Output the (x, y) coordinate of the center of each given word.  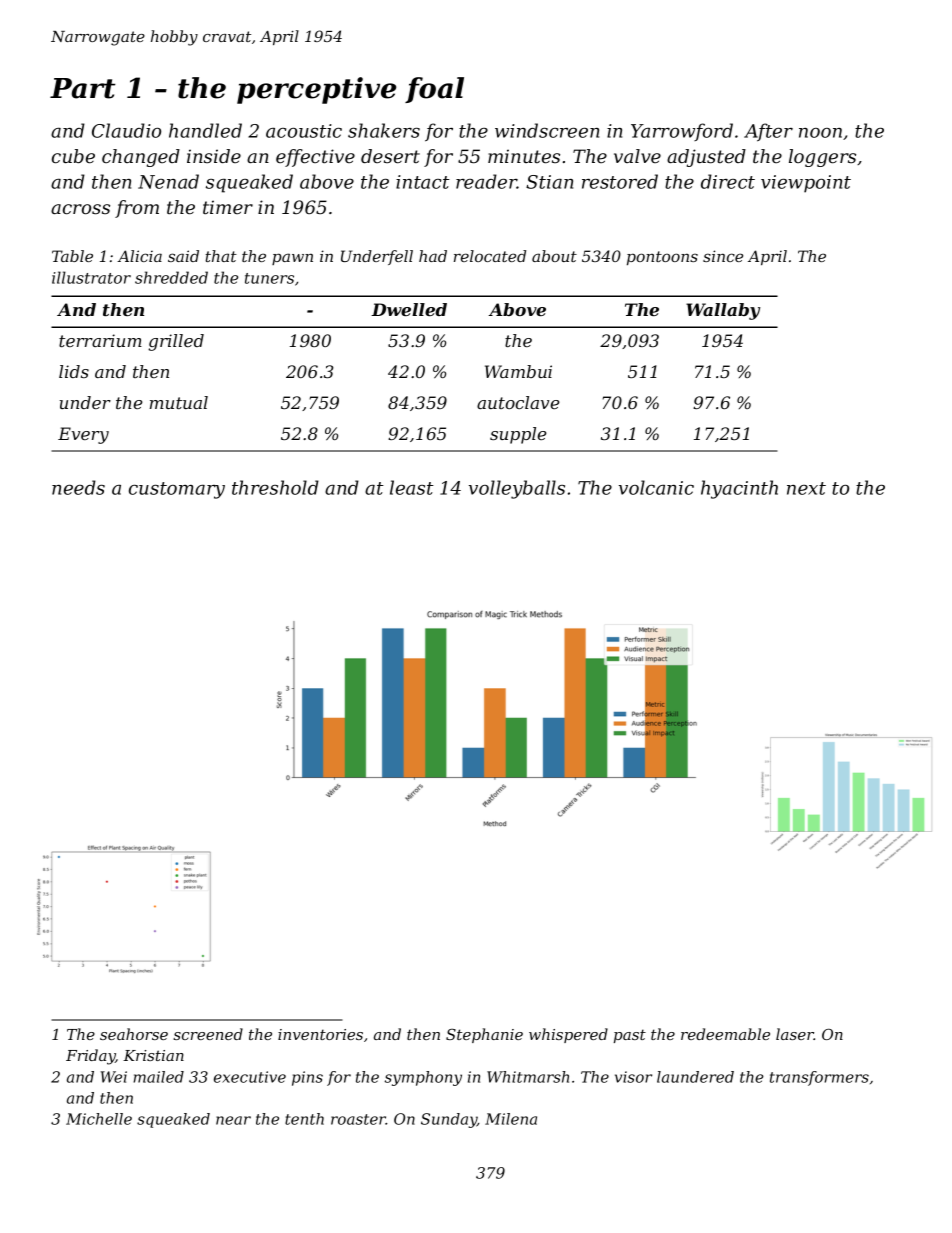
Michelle (99, 1119)
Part (83, 88)
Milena (511, 1119)
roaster (358, 1119)
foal (434, 90)
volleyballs (517, 489)
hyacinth (739, 489)
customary (177, 490)
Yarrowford (682, 132)
